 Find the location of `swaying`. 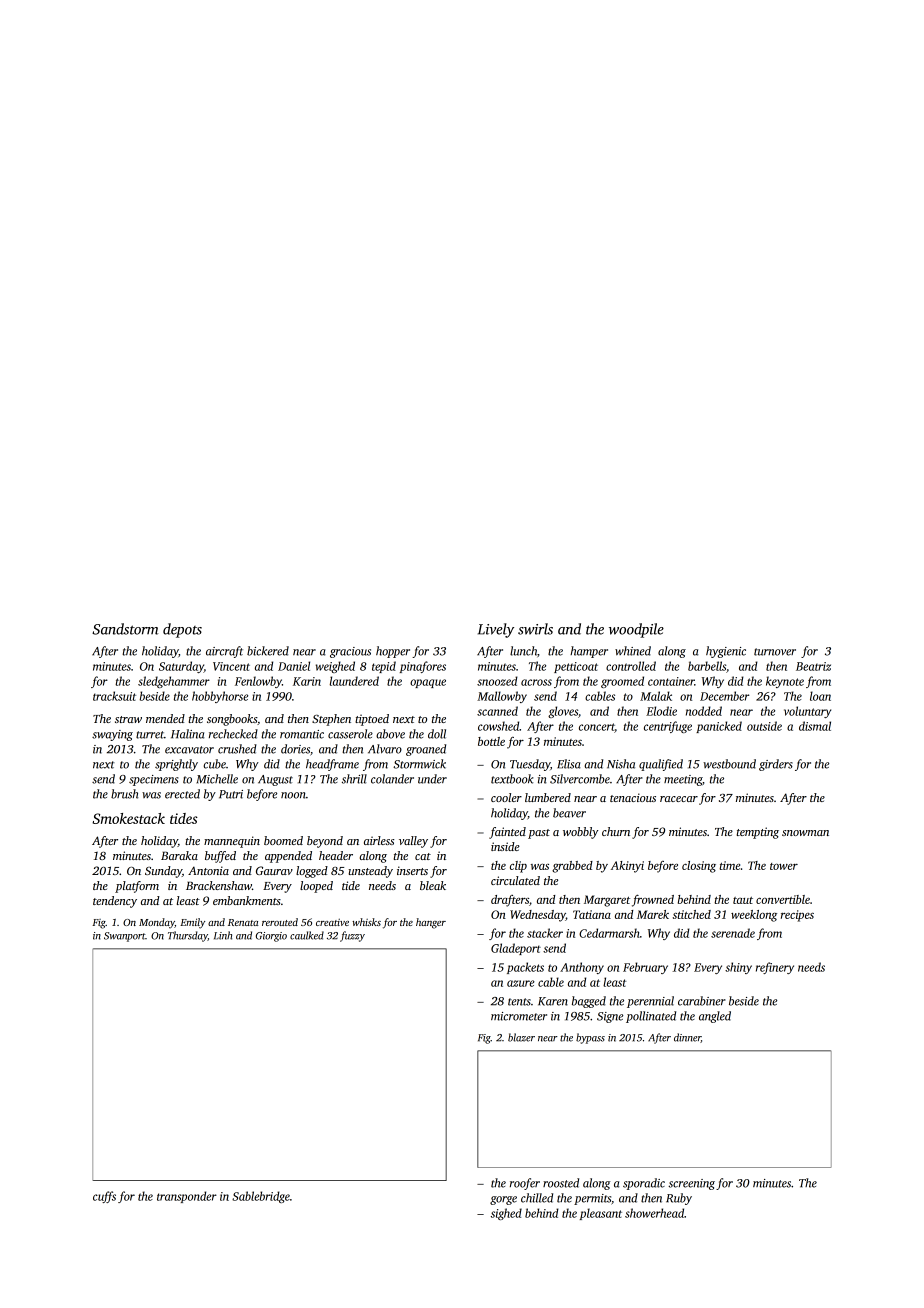

swaying is located at coordinates (112, 735).
